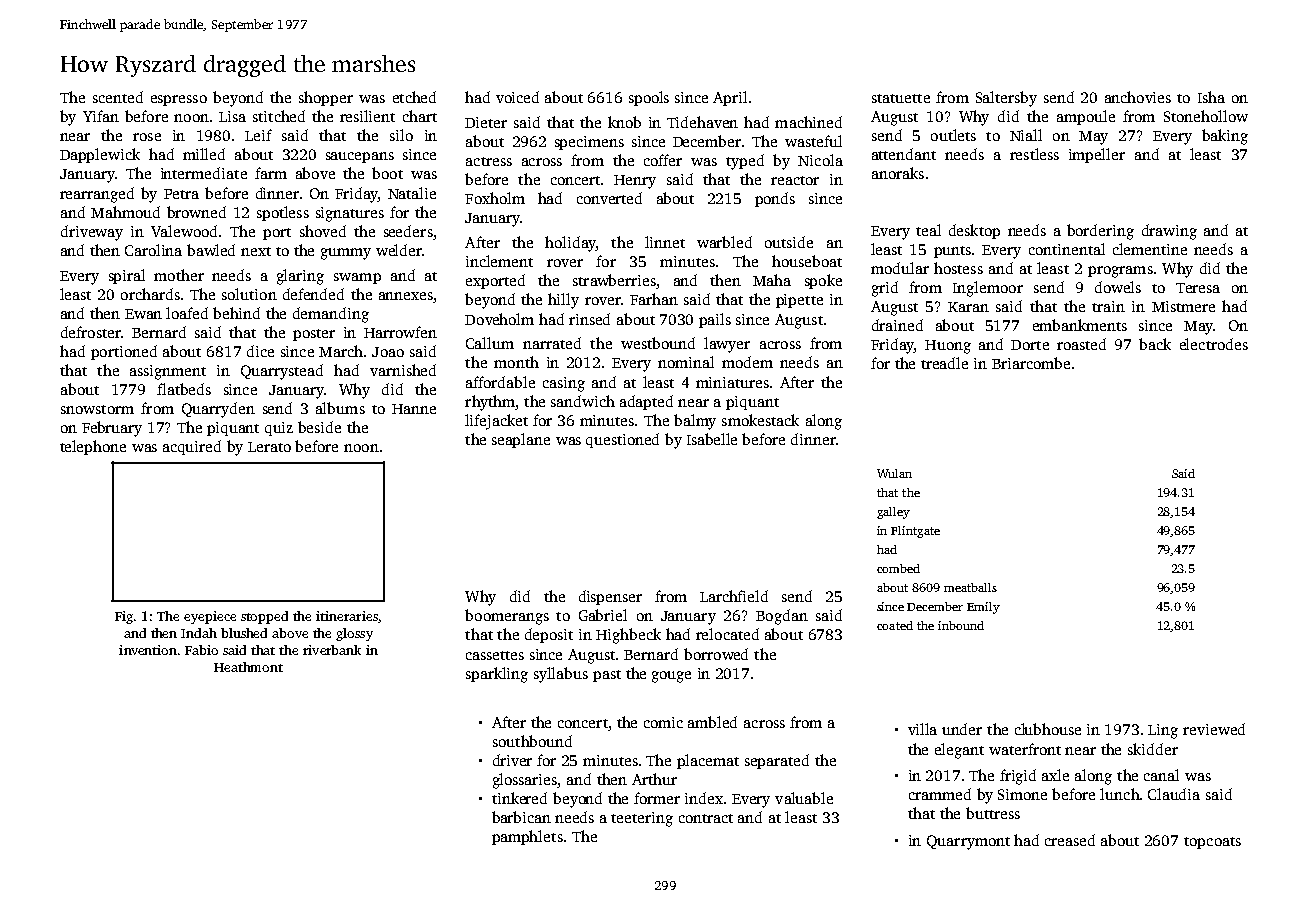 Image resolution: width=1308 pixels, height=924 pixels. I want to click on invention, so click(148, 650).
